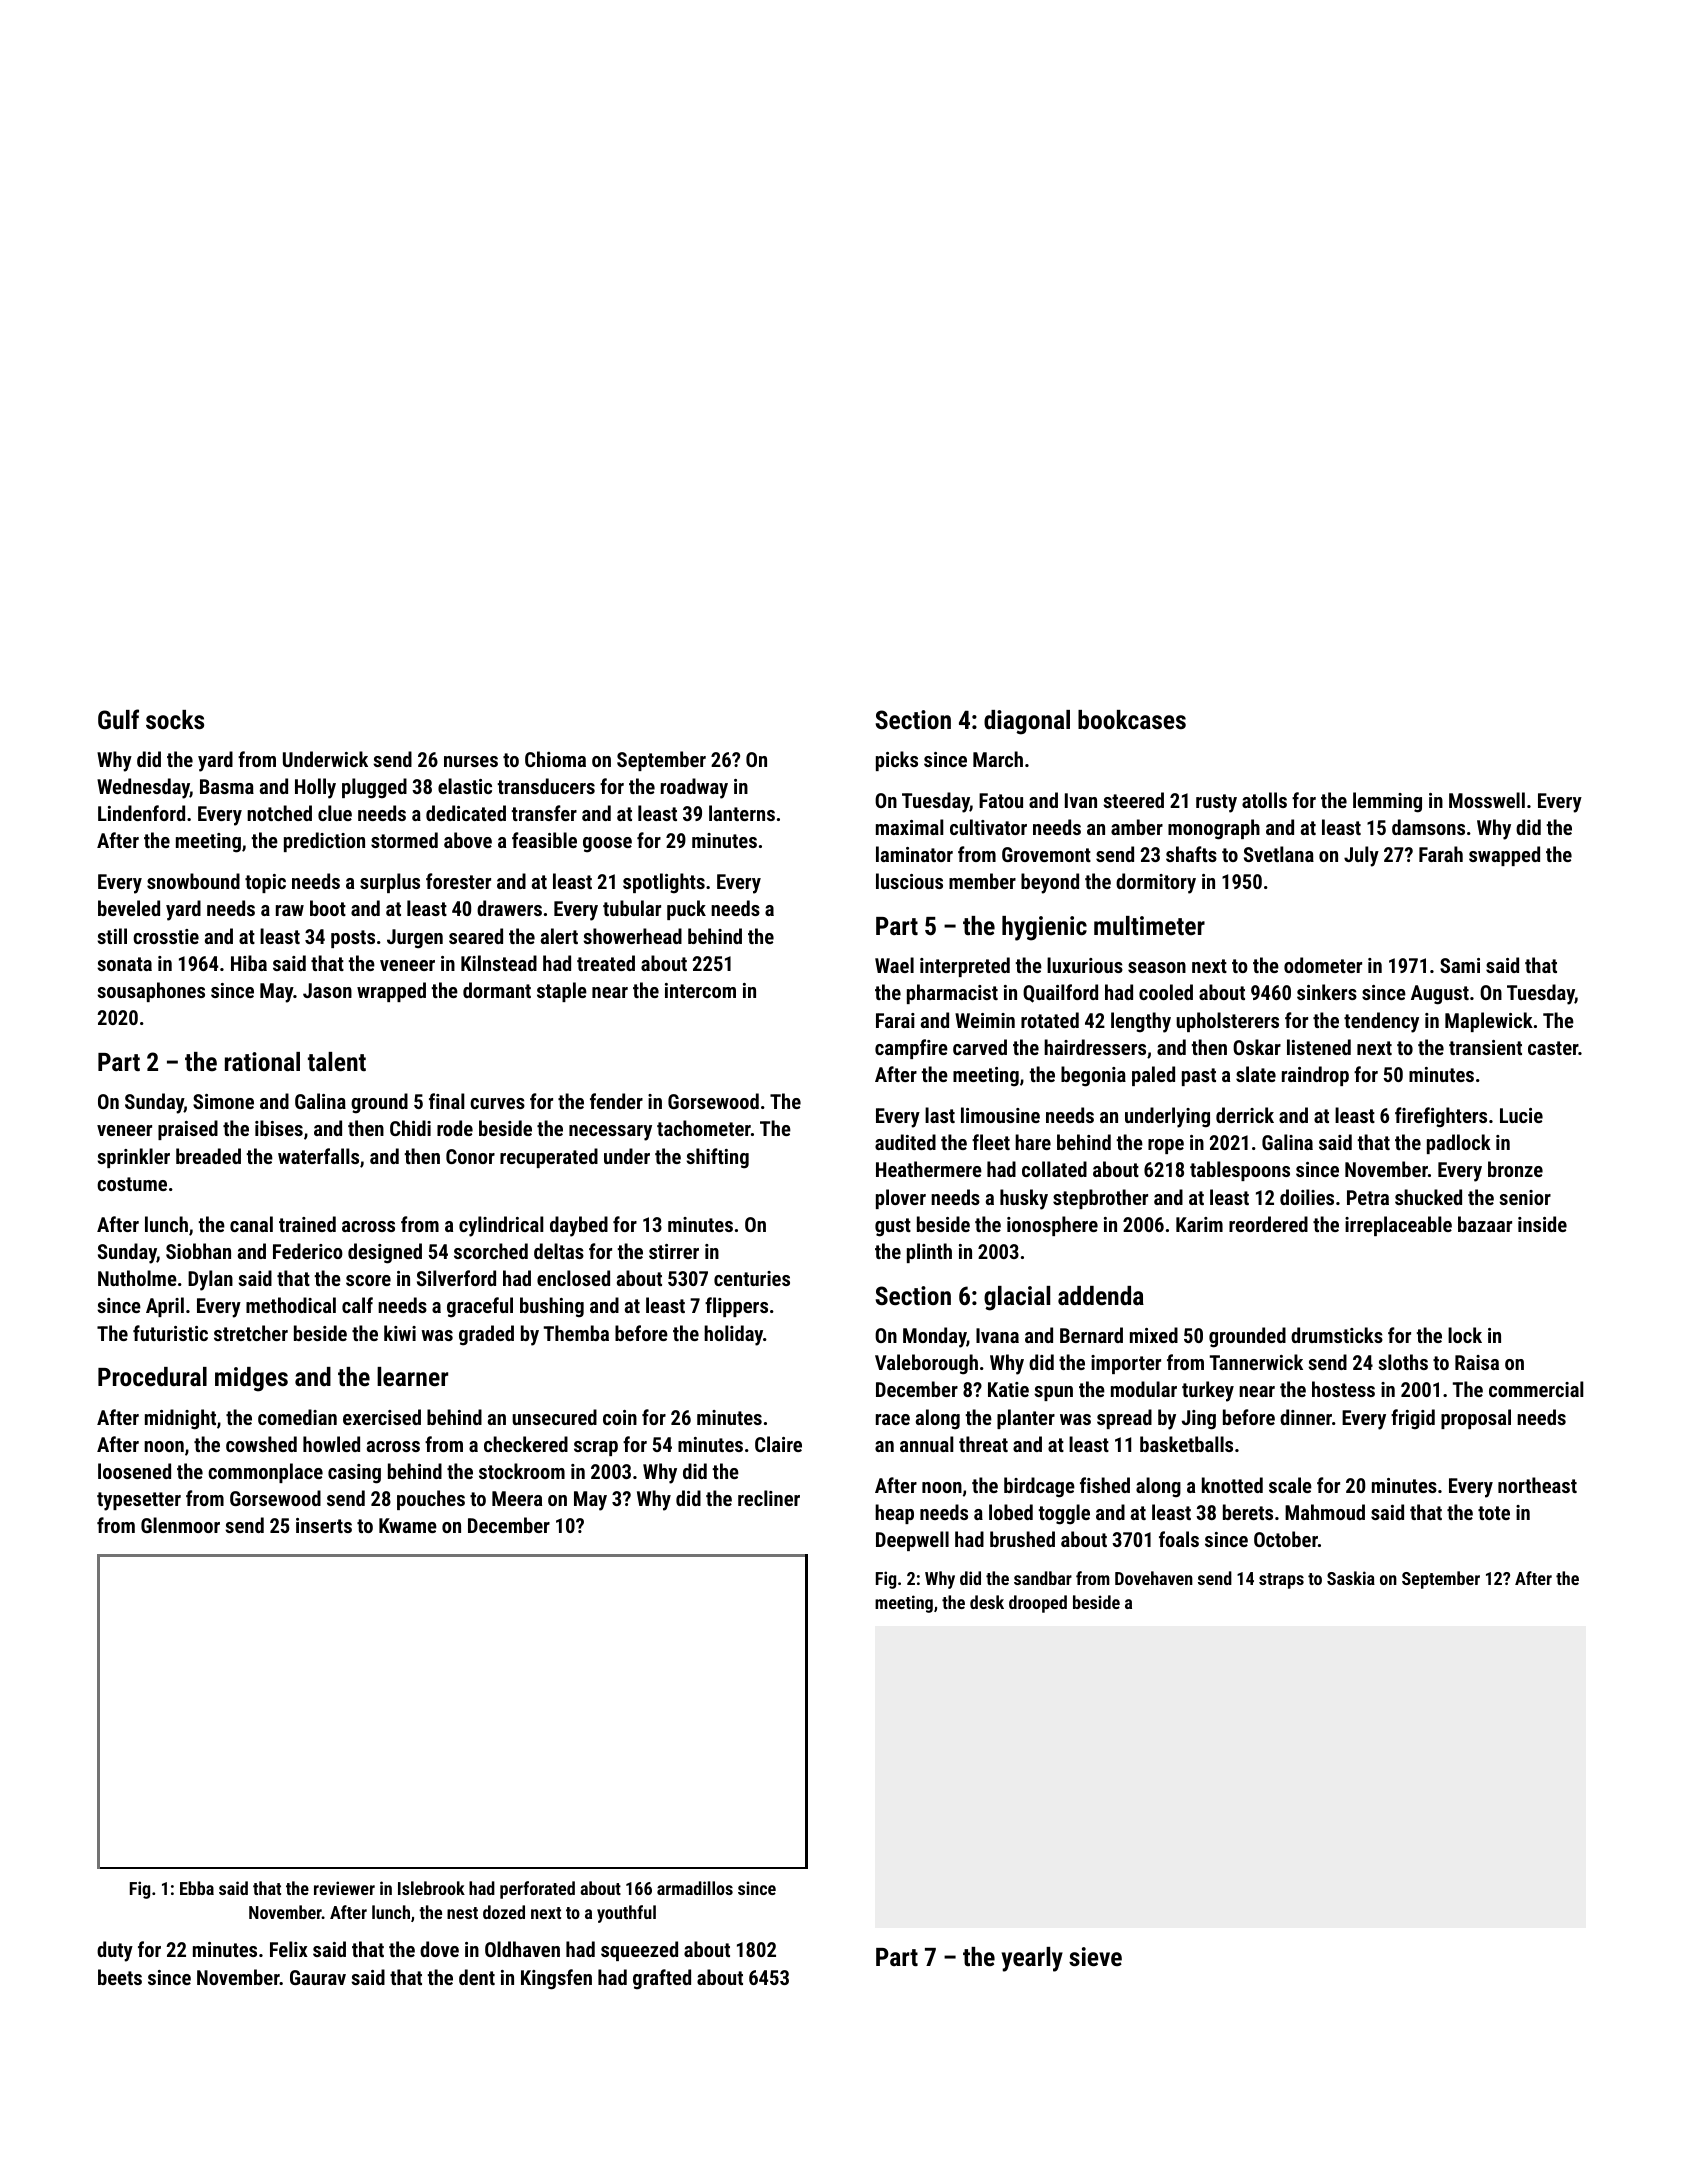  Describe the element at coordinates (408, 1525) in the screenshot. I see `Kwame` at that location.
